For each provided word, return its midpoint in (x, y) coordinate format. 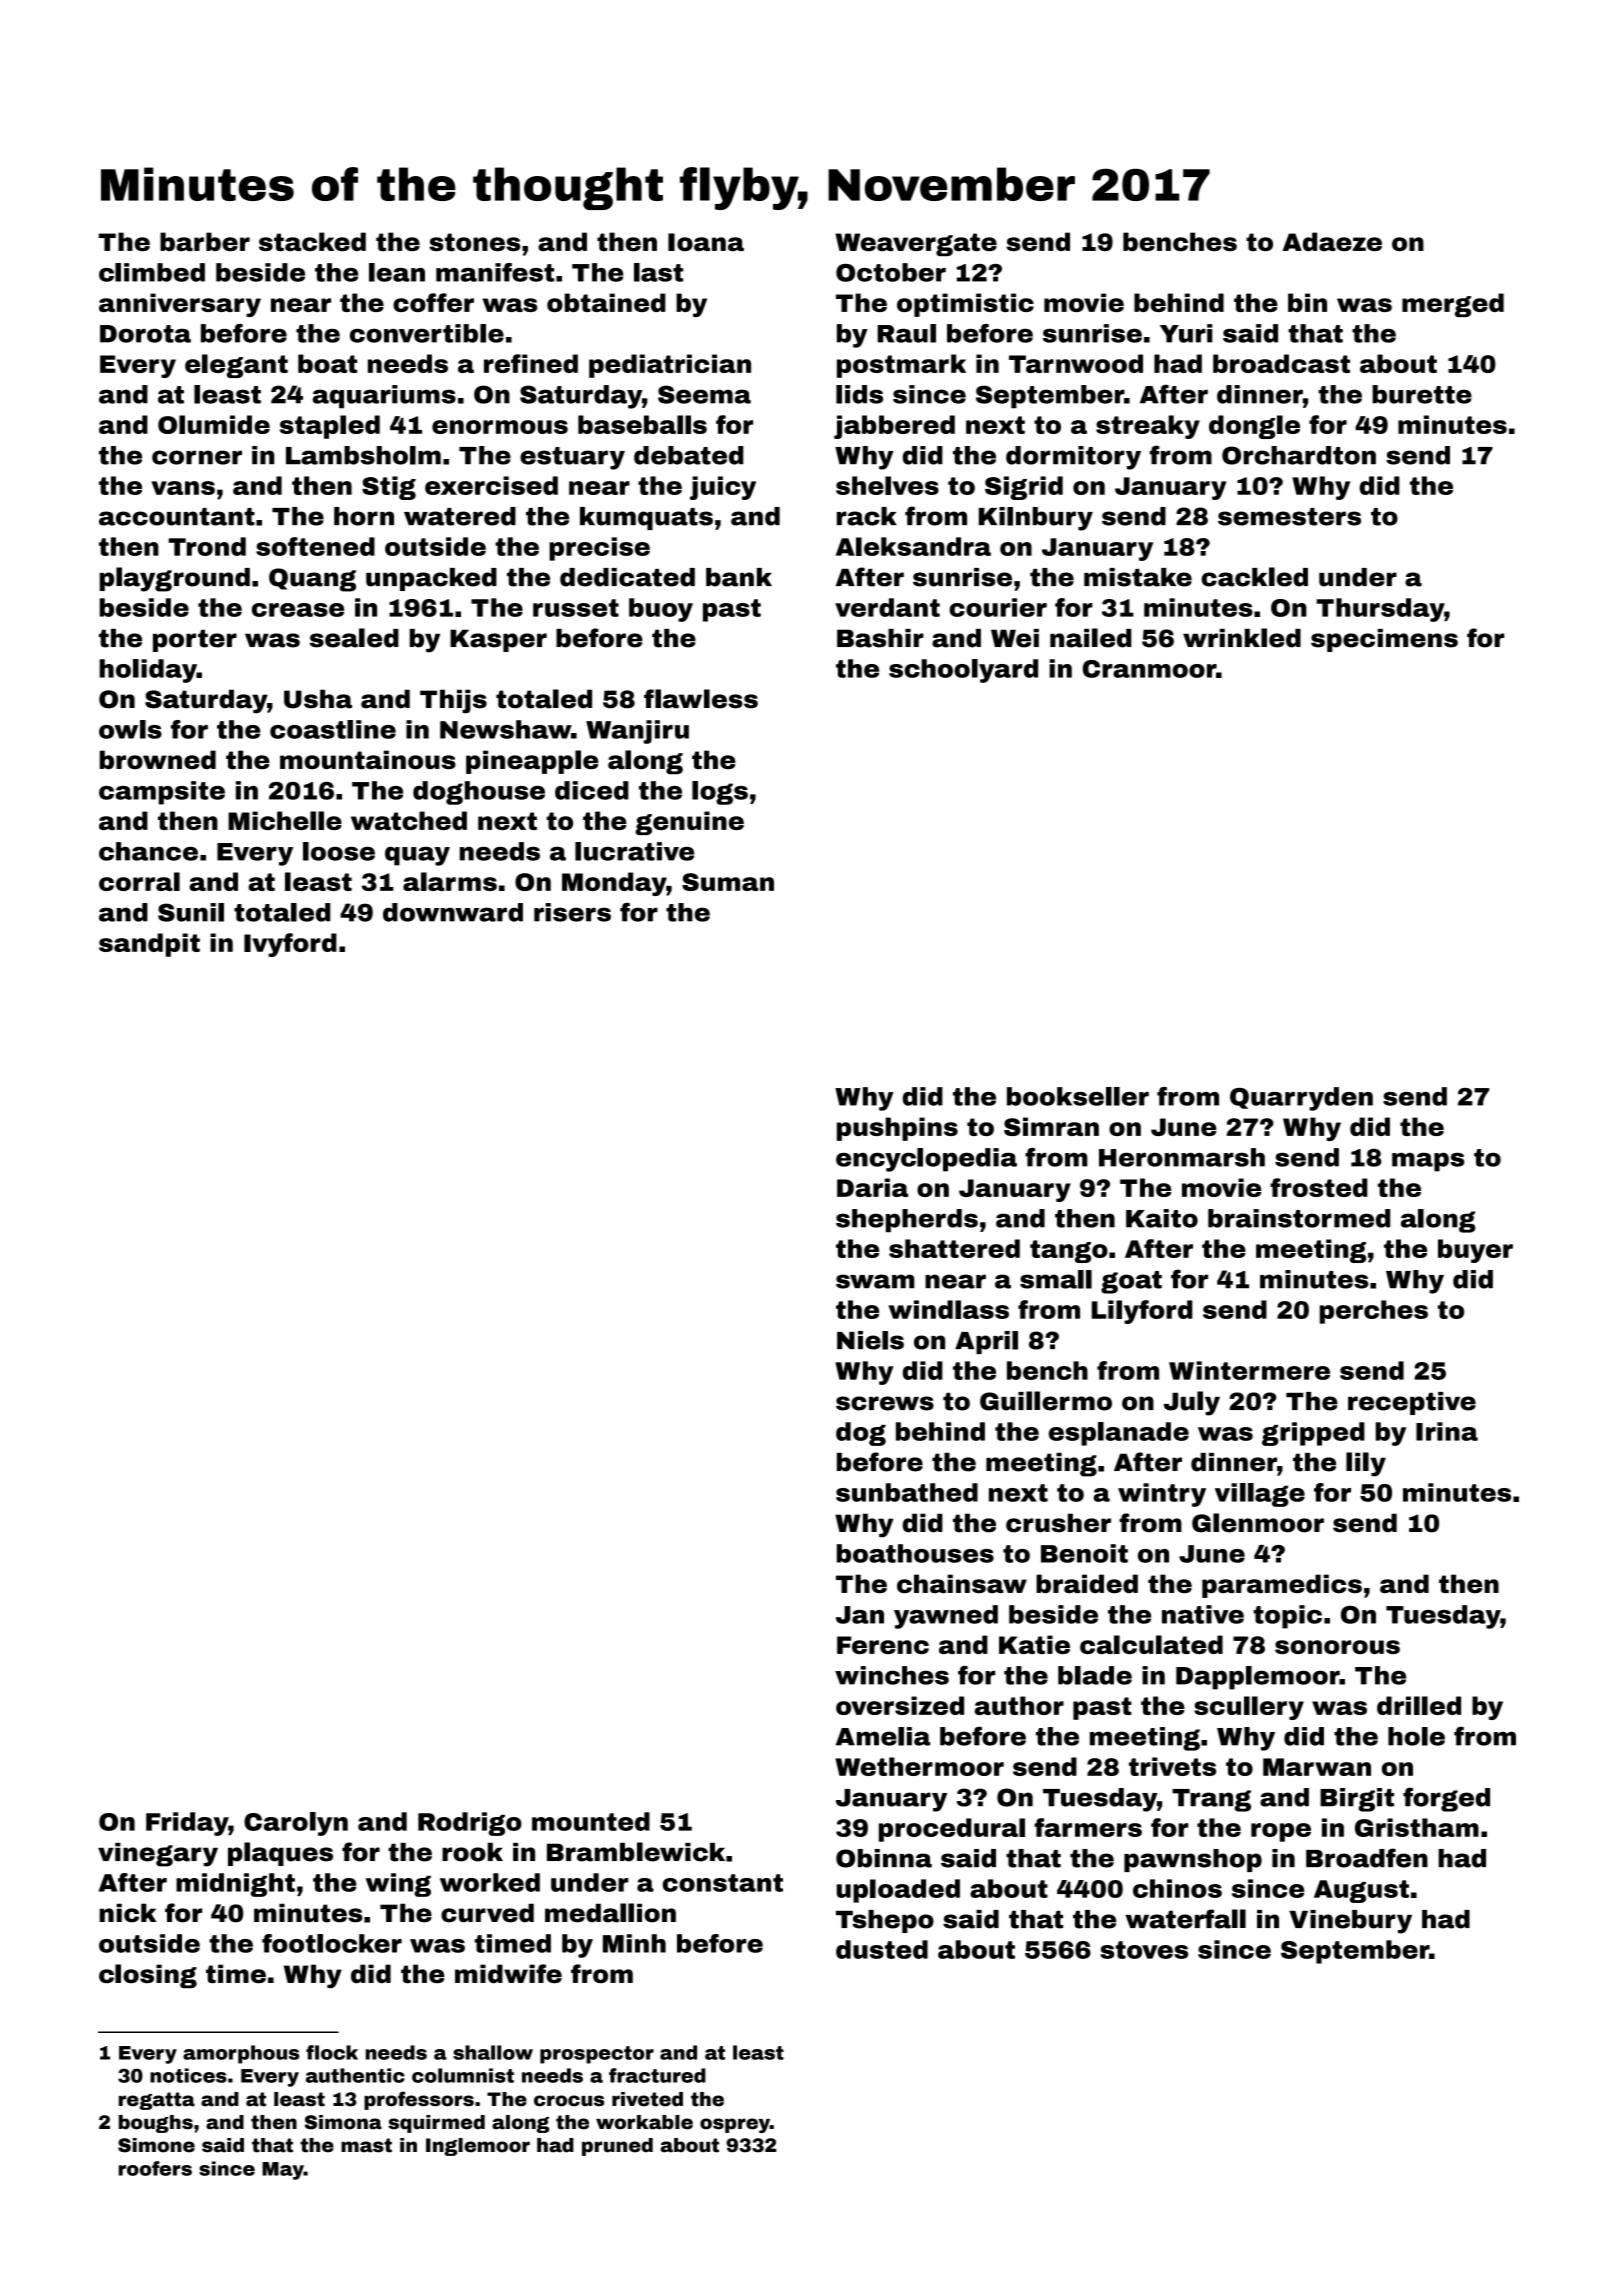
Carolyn (296, 1824)
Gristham (1417, 1827)
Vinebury (1350, 1922)
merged (1453, 305)
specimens (1384, 640)
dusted (882, 1949)
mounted (591, 1821)
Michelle (285, 820)
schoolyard (963, 671)
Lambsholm (363, 455)
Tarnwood (1076, 363)
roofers (155, 2168)
